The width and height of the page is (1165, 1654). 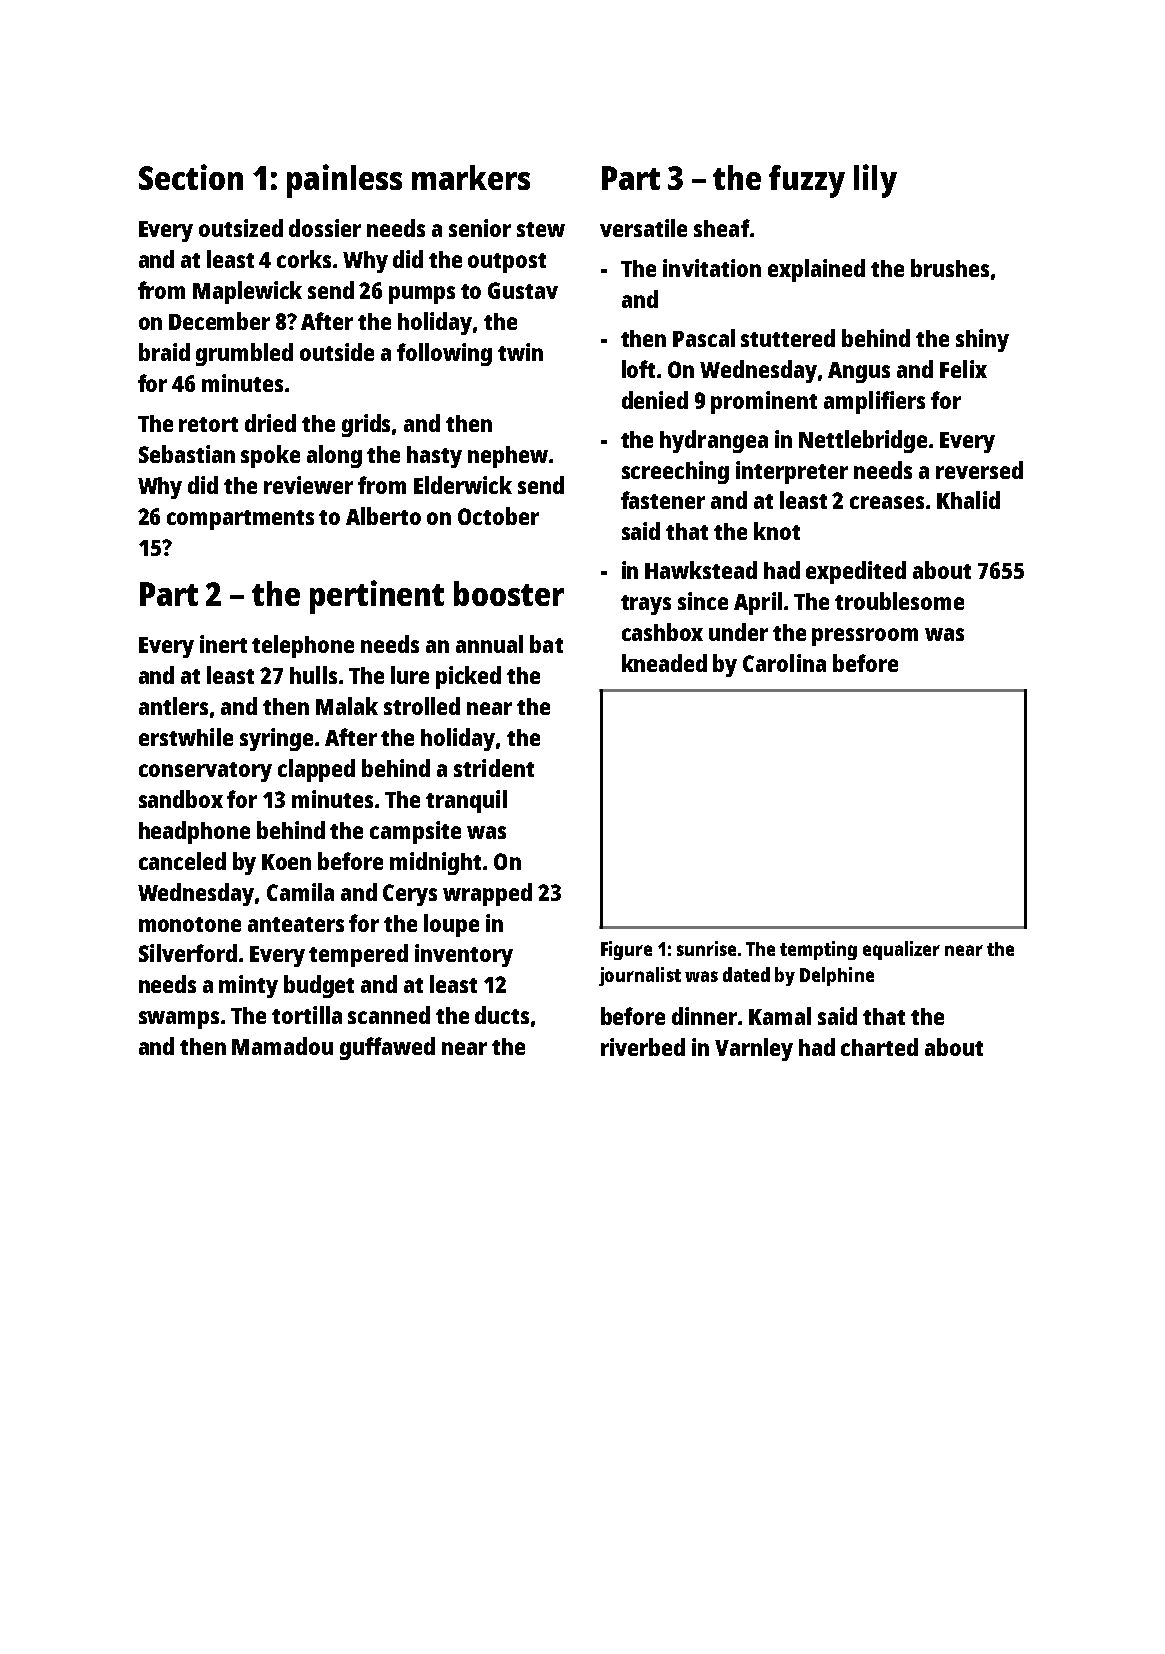 What do you see at coordinates (164, 352) in the page?
I see `braid` at bounding box center [164, 352].
